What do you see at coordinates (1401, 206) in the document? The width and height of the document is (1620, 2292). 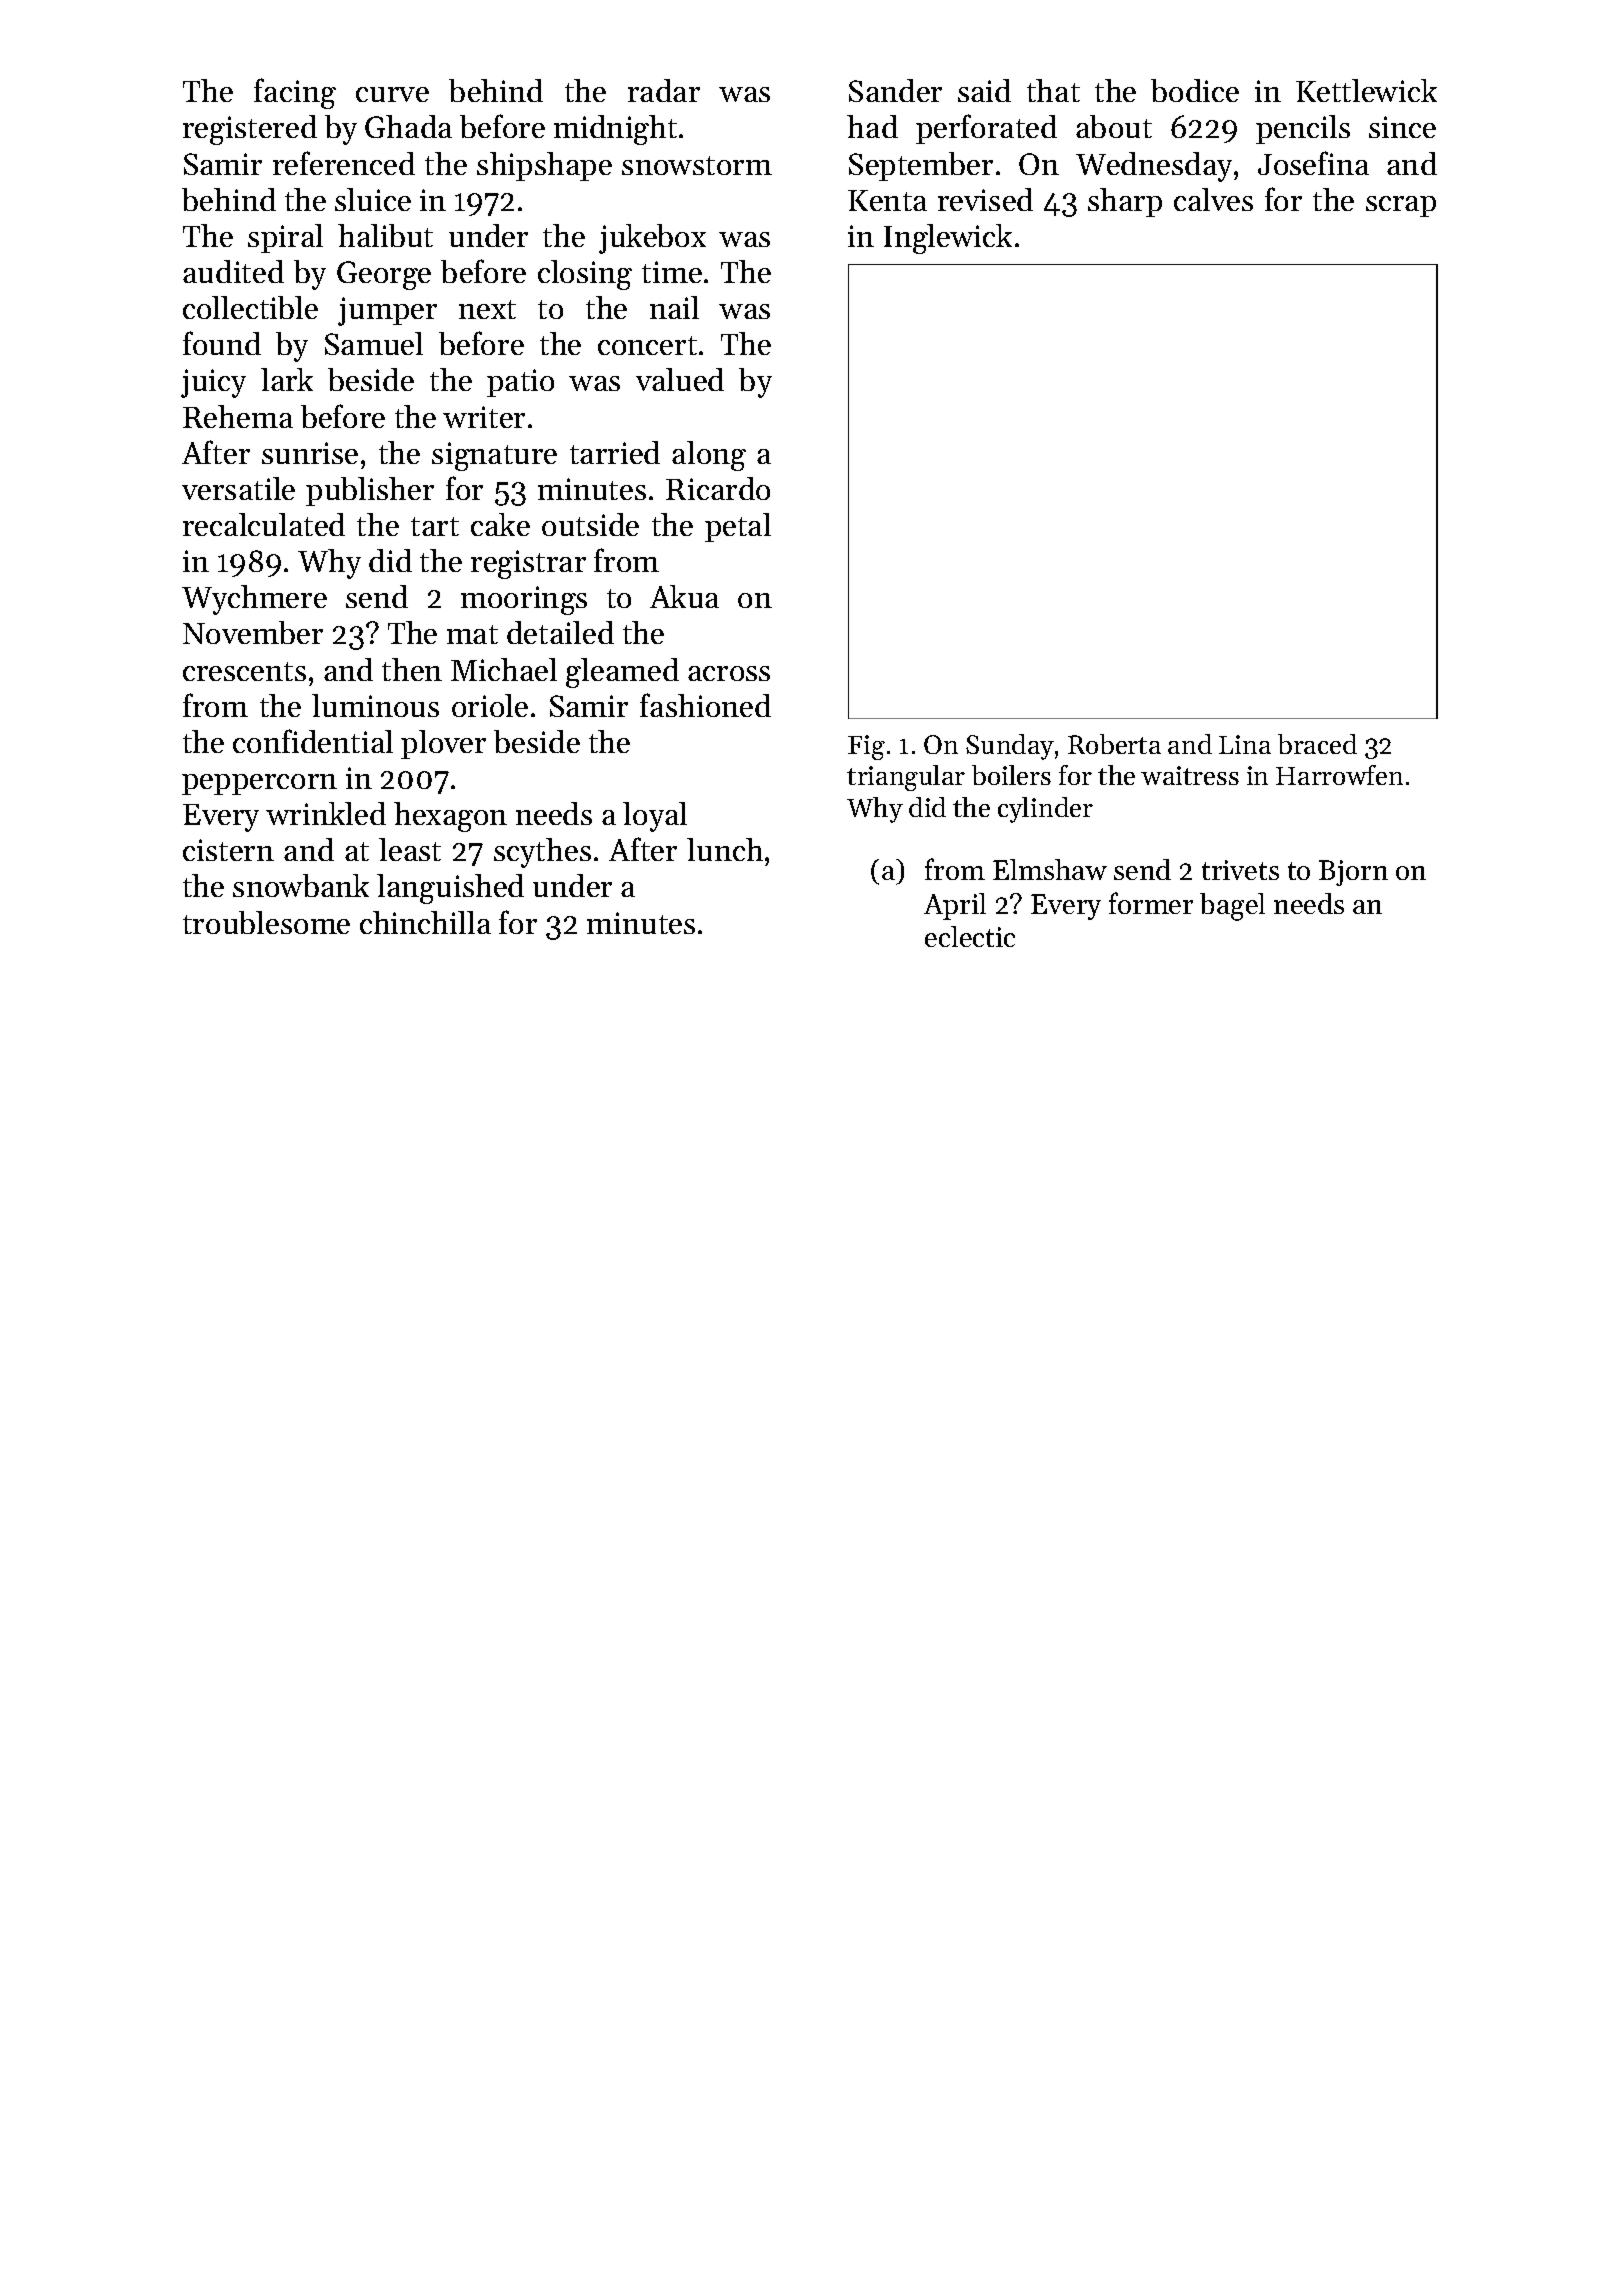 I see `scrap` at bounding box center [1401, 206].
